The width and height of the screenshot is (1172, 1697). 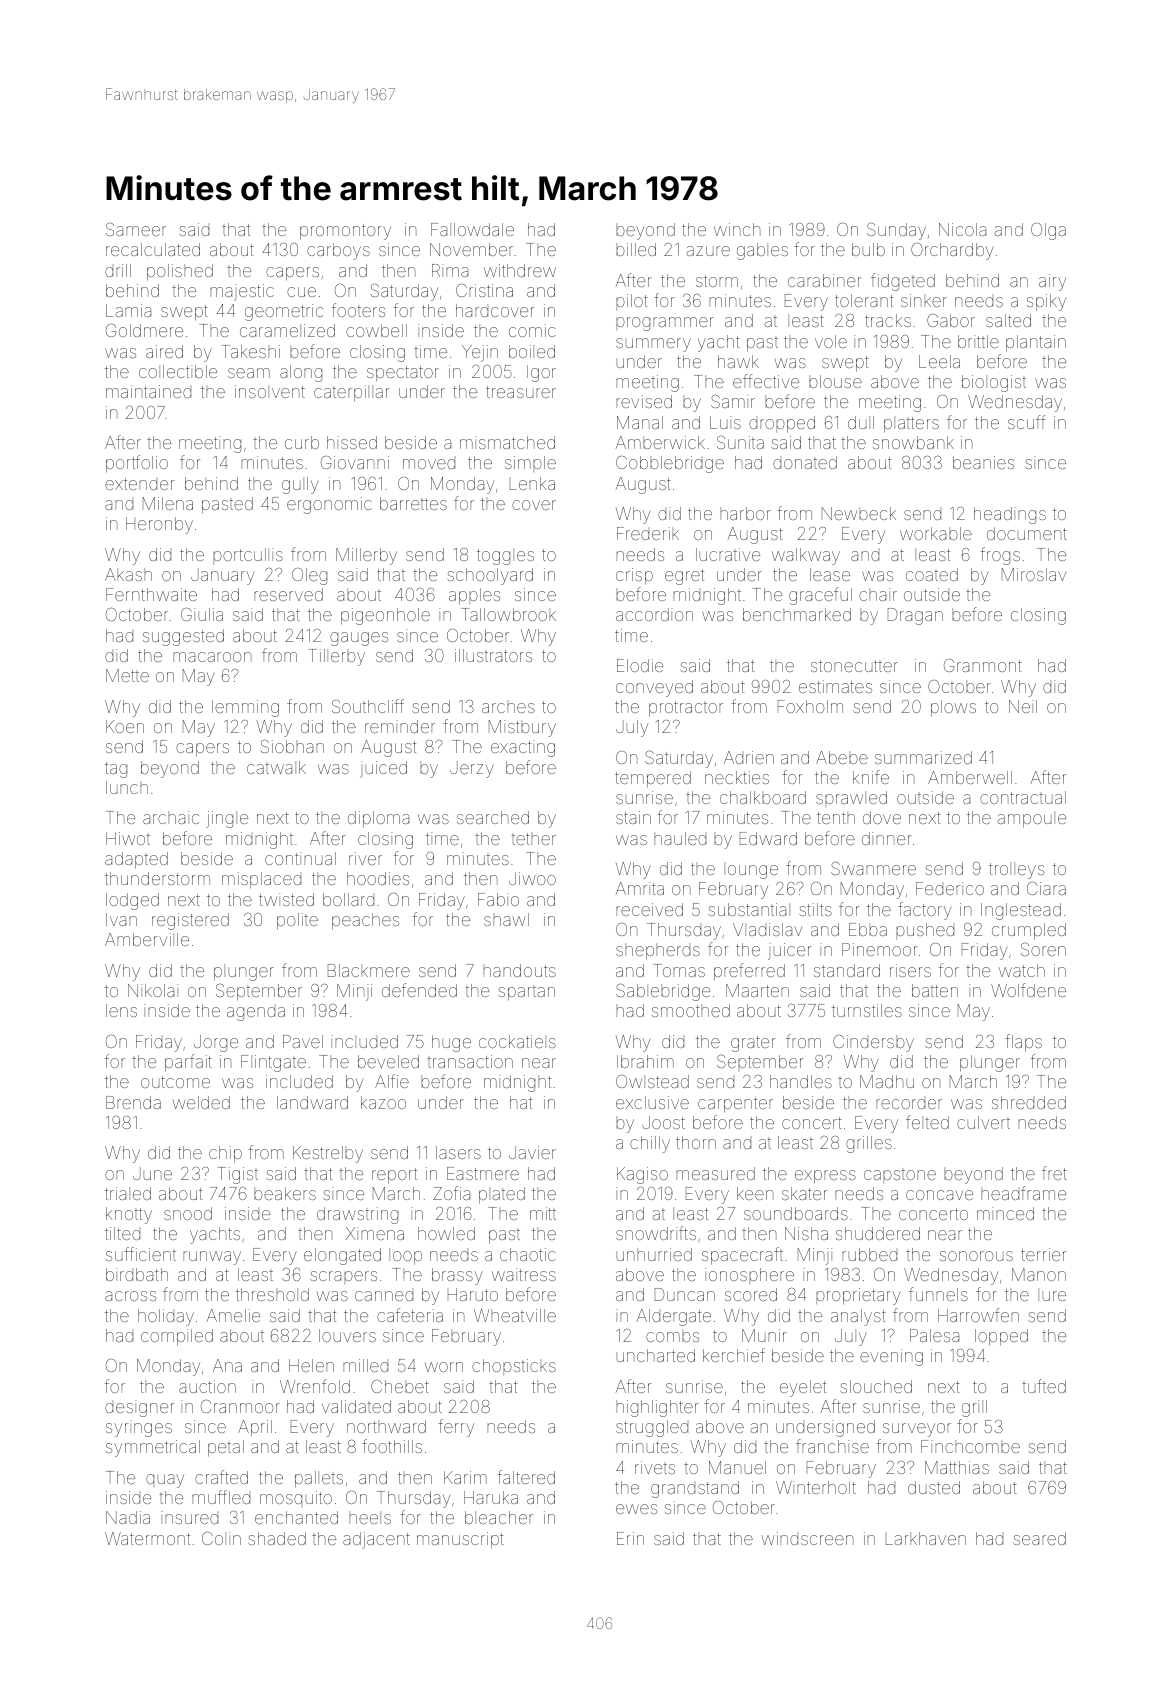 I want to click on Erin, so click(x=630, y=1538).
